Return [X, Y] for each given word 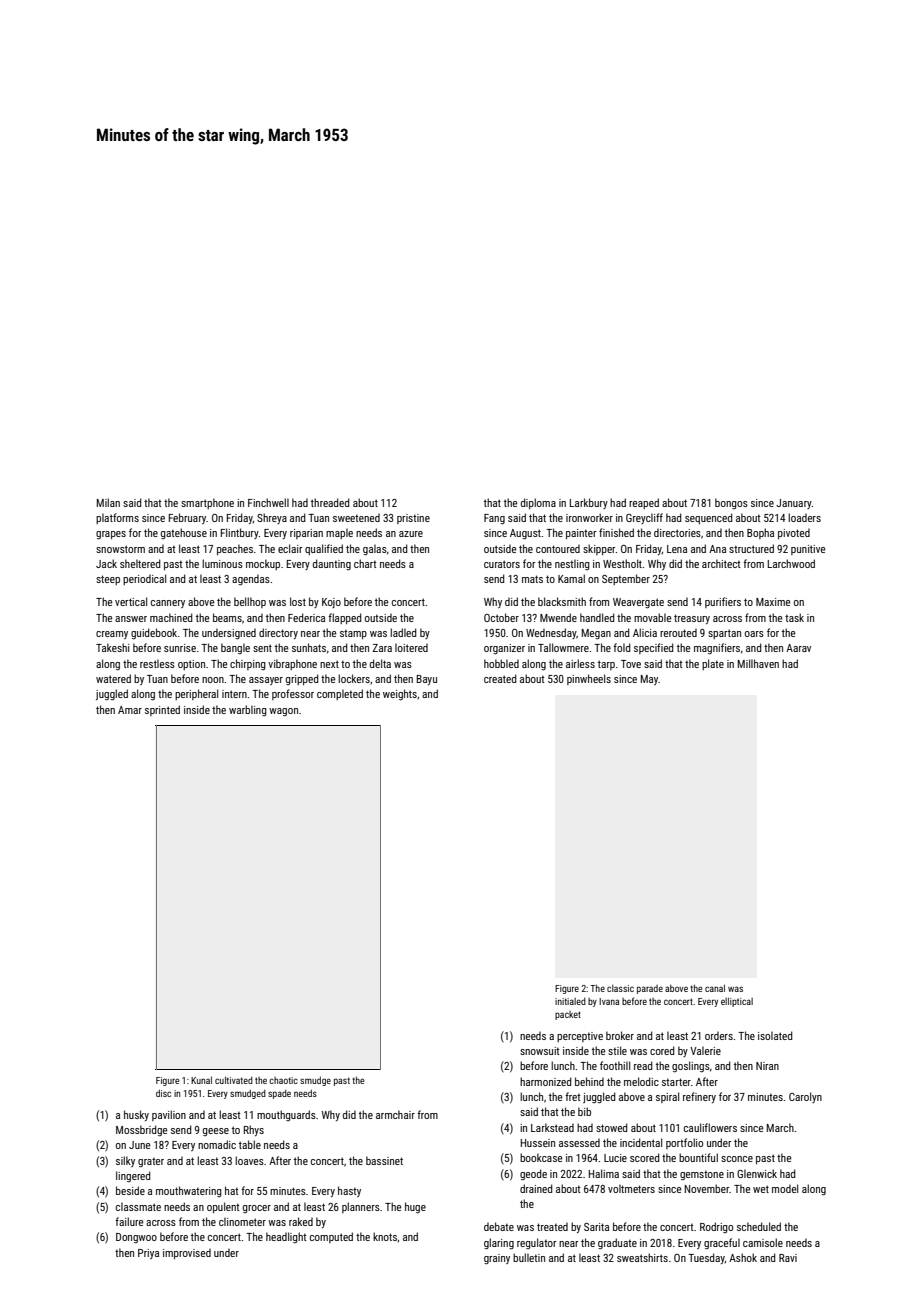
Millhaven [758, 663]
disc [163, 1093]
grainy [497, 1259]
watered [113, 678]
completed [340, 694]
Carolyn [805, 1097]
